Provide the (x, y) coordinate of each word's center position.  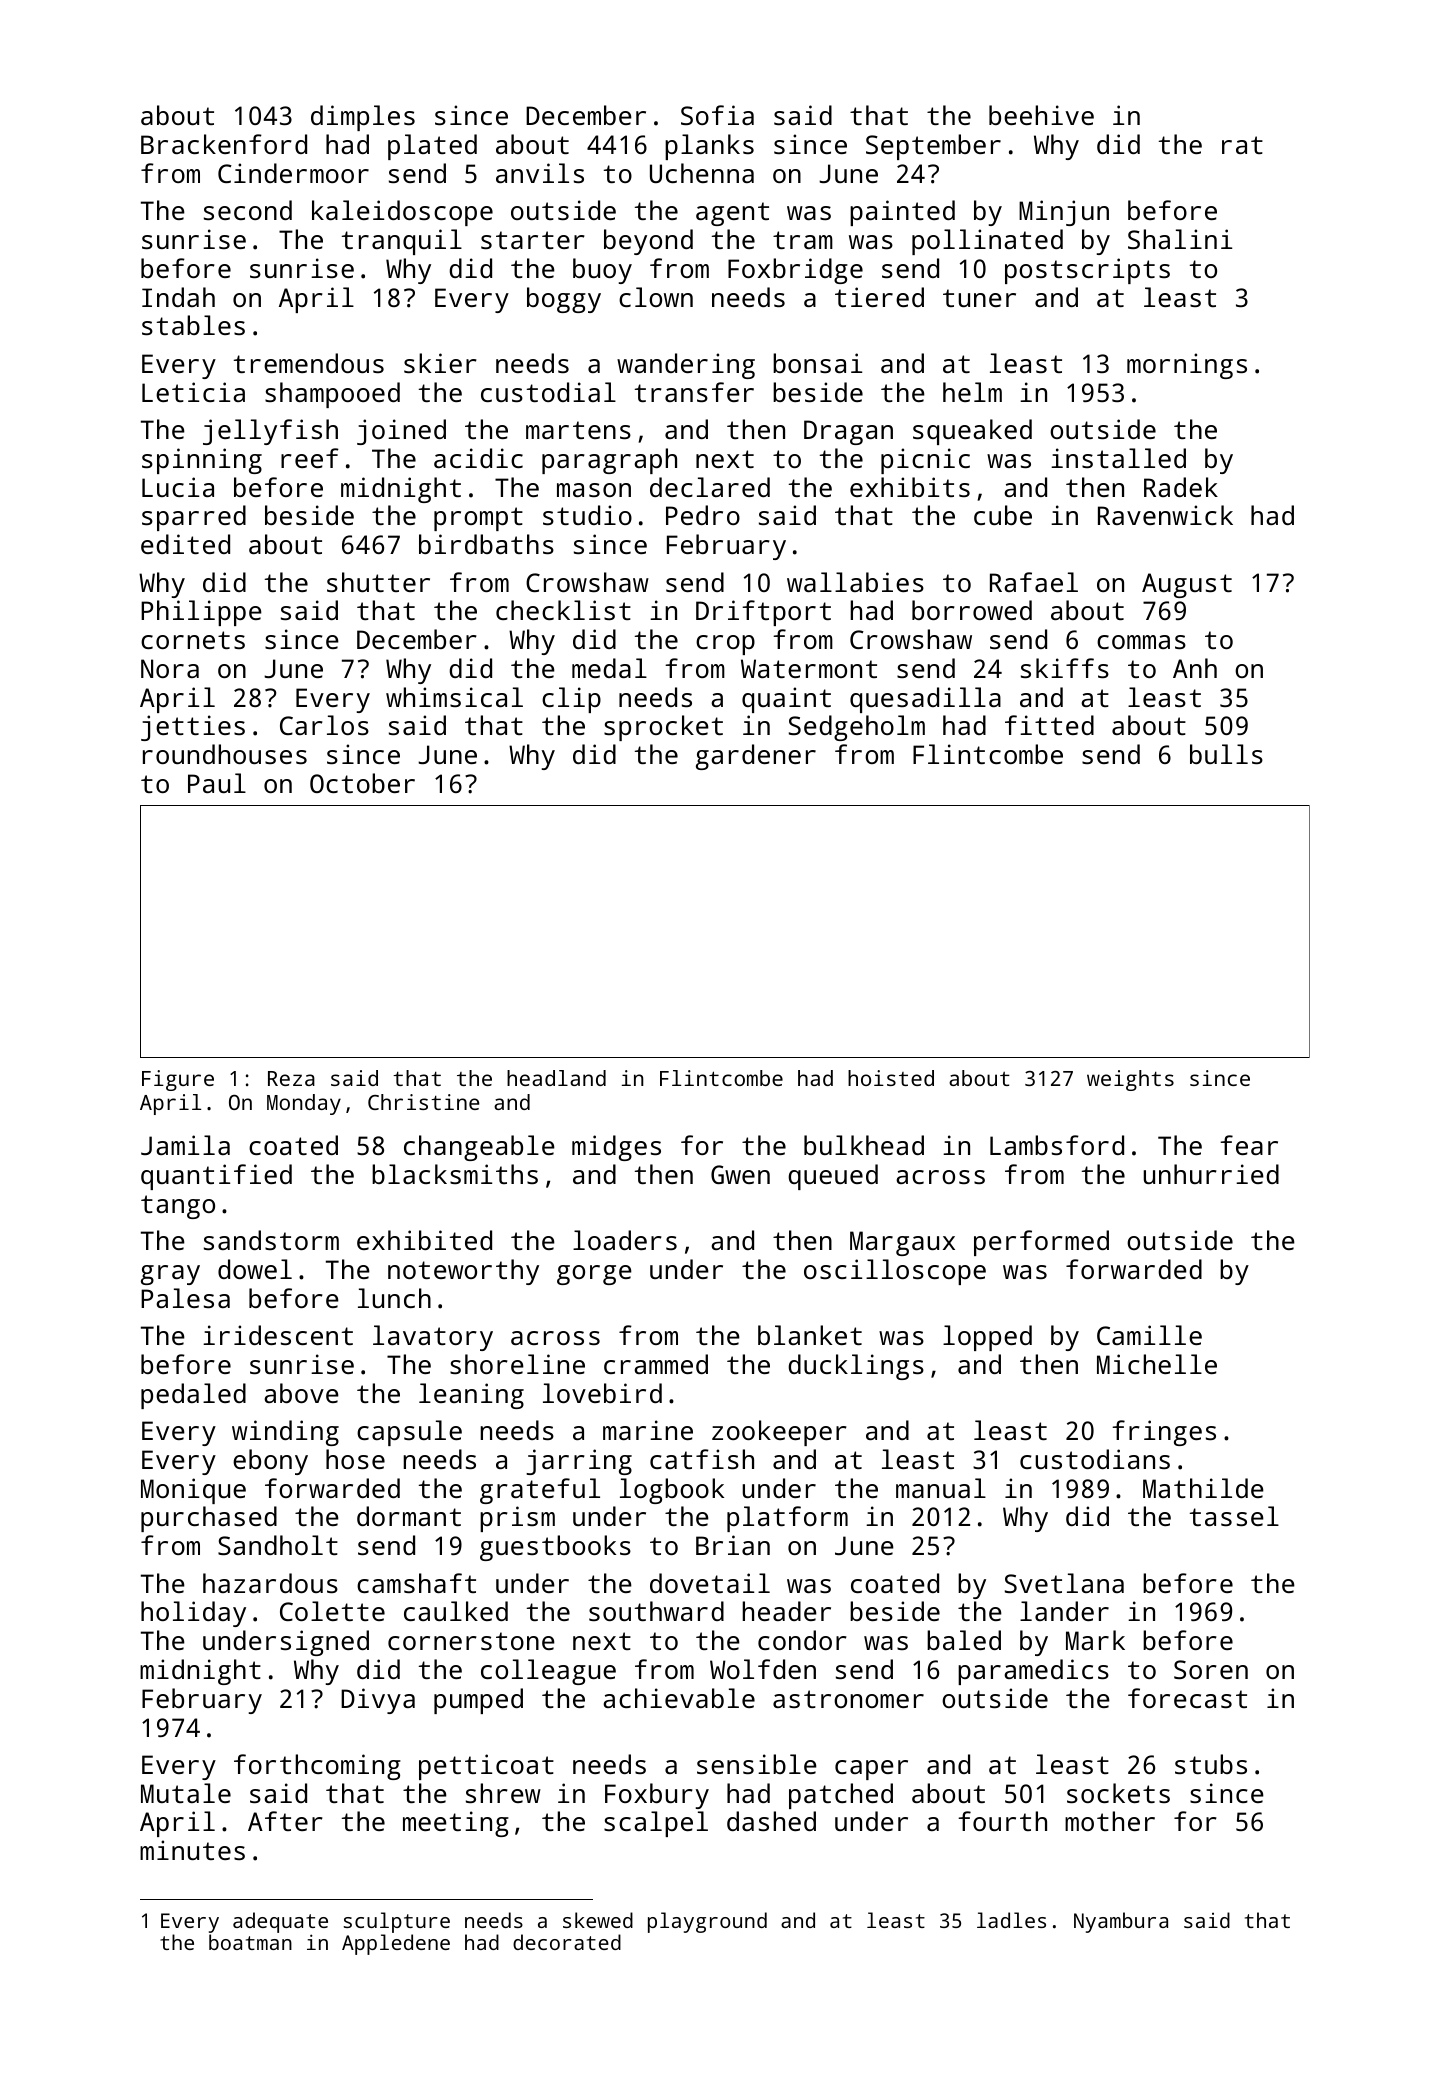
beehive (1041, 115)
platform (787, 1519)
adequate (280, 1922)
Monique (193, 1491)
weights (1130, 1080)
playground (707, 1922)
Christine (424, 1102)
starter (533, 240)
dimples (363, 118)
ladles (1011, 1920)
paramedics (1033, 1672)
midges (616, 1148)
